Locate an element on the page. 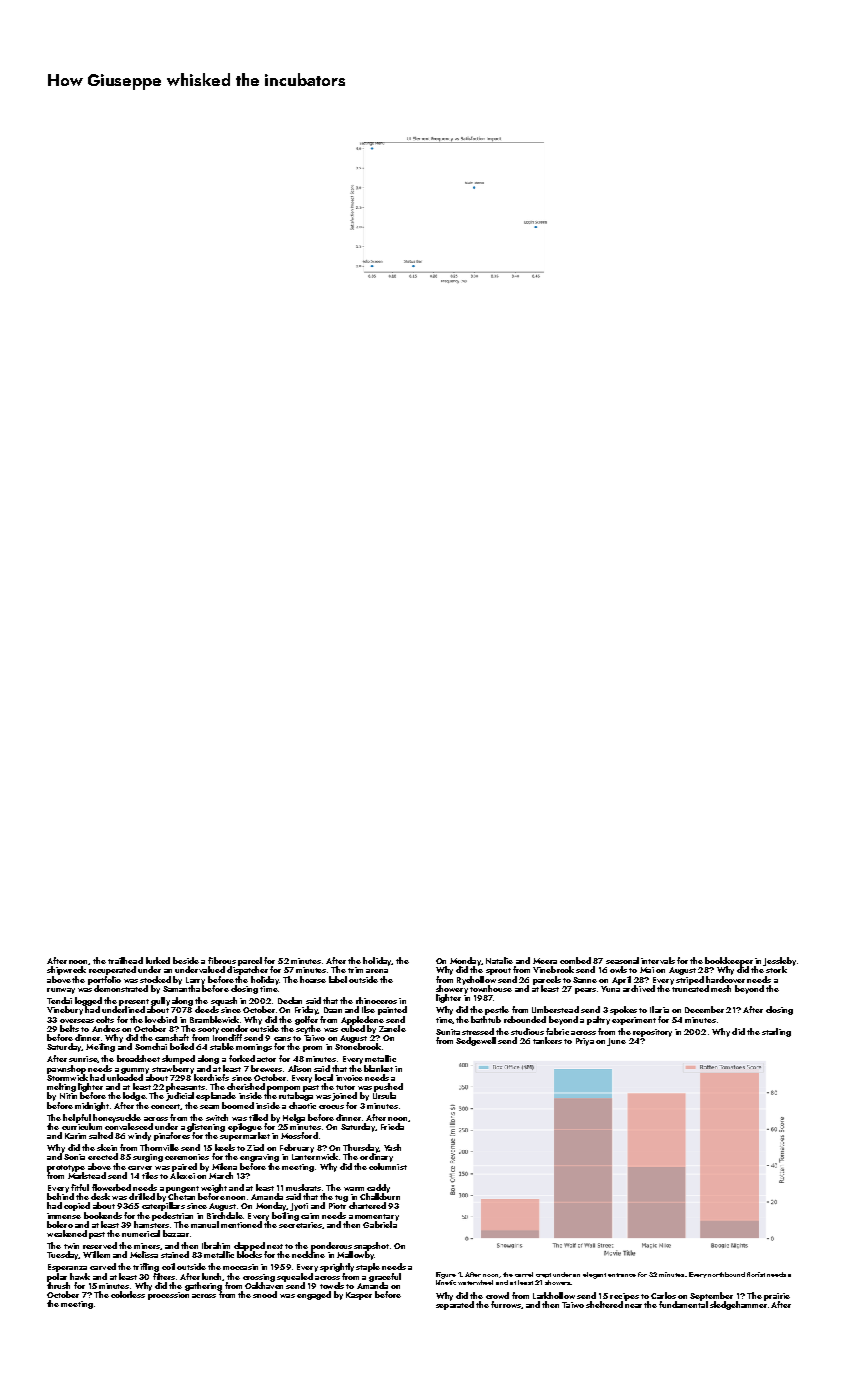 The image size is (849, 1400). Gabriela is located at coordinates (380, 1224).
